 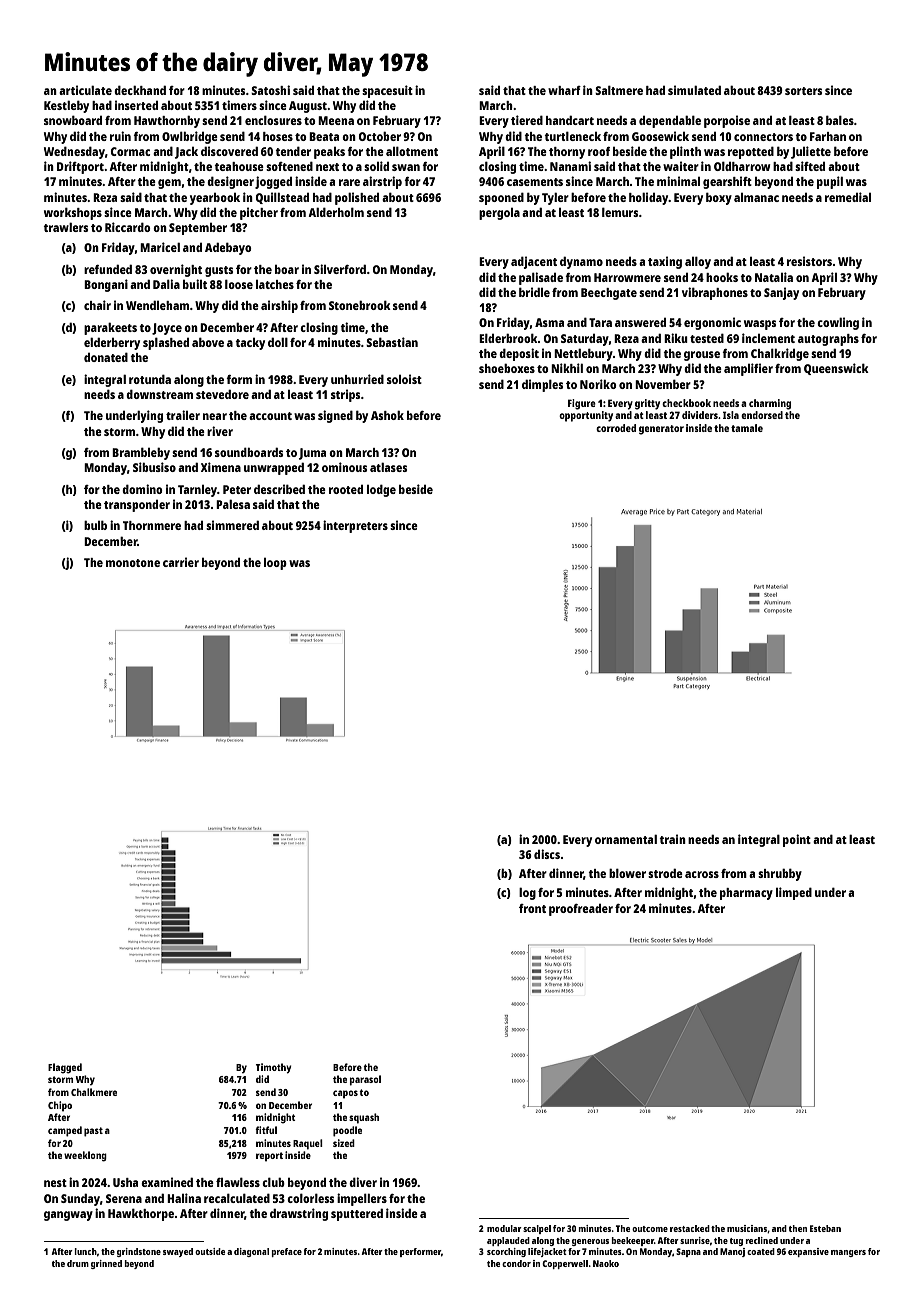 I want to click on musicians, so click(x=747, y=1228).
